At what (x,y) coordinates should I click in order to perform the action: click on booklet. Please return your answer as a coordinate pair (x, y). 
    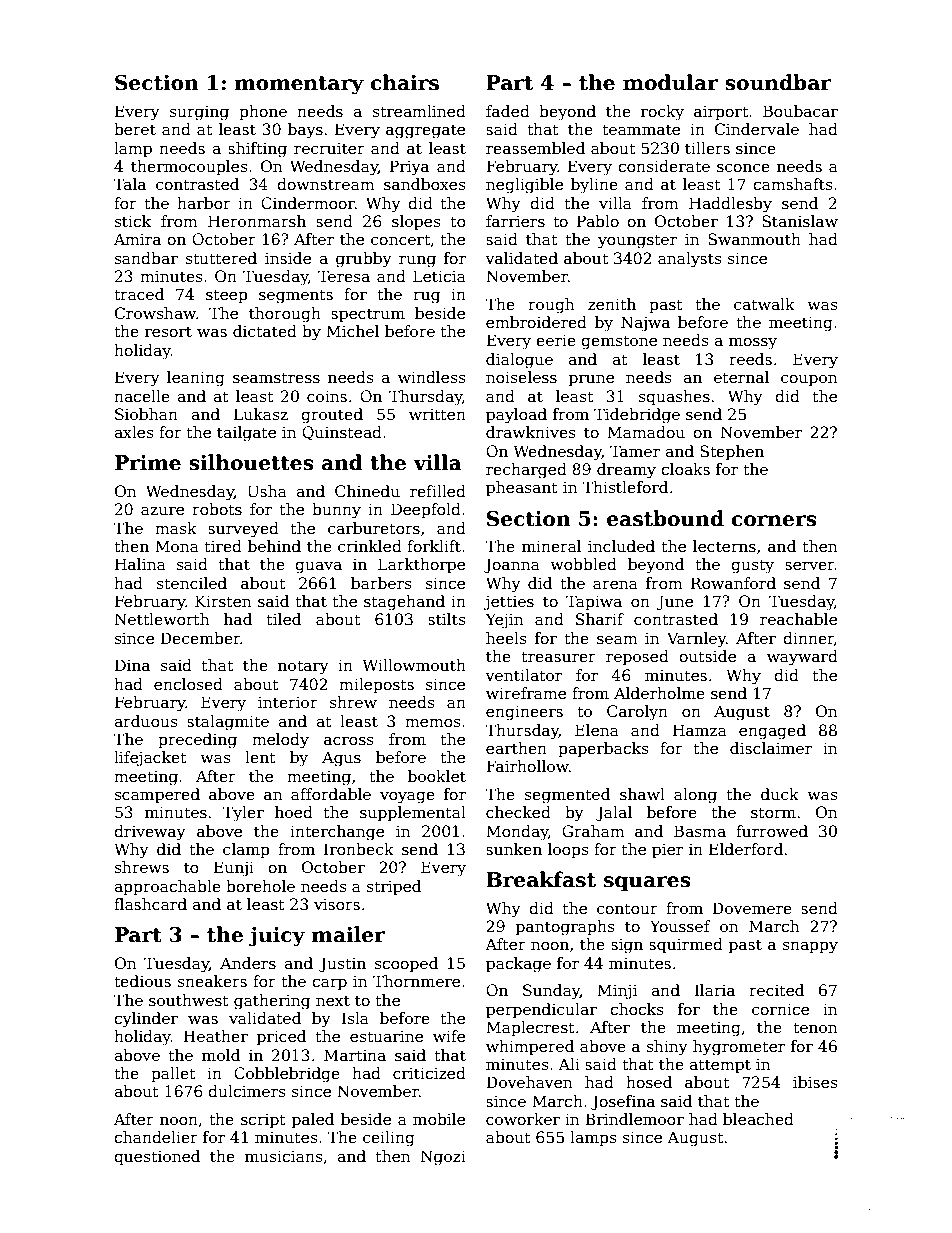
    Looking at the image, I should click on (437, 776).
